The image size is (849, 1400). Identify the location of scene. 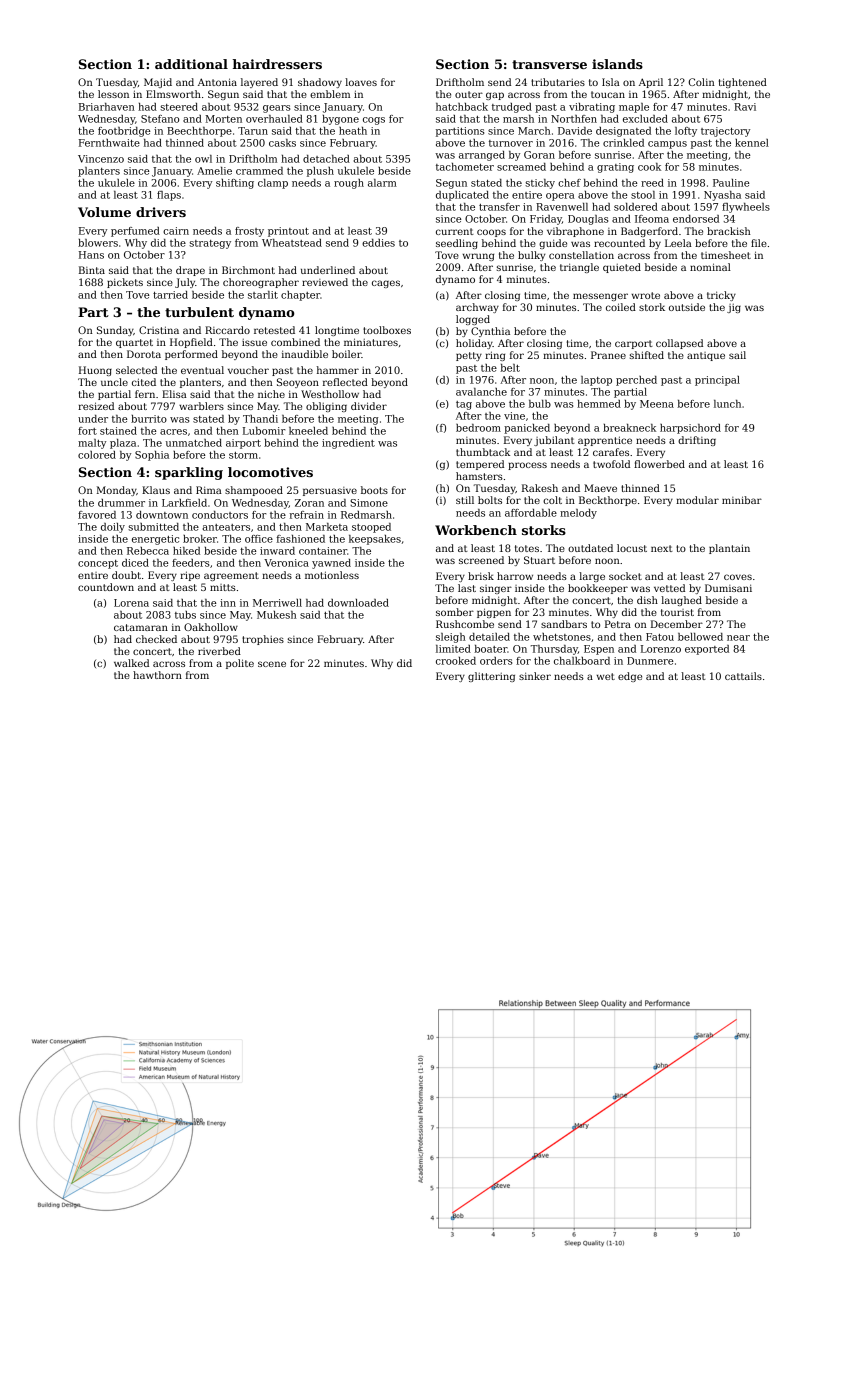
(272, 664).
